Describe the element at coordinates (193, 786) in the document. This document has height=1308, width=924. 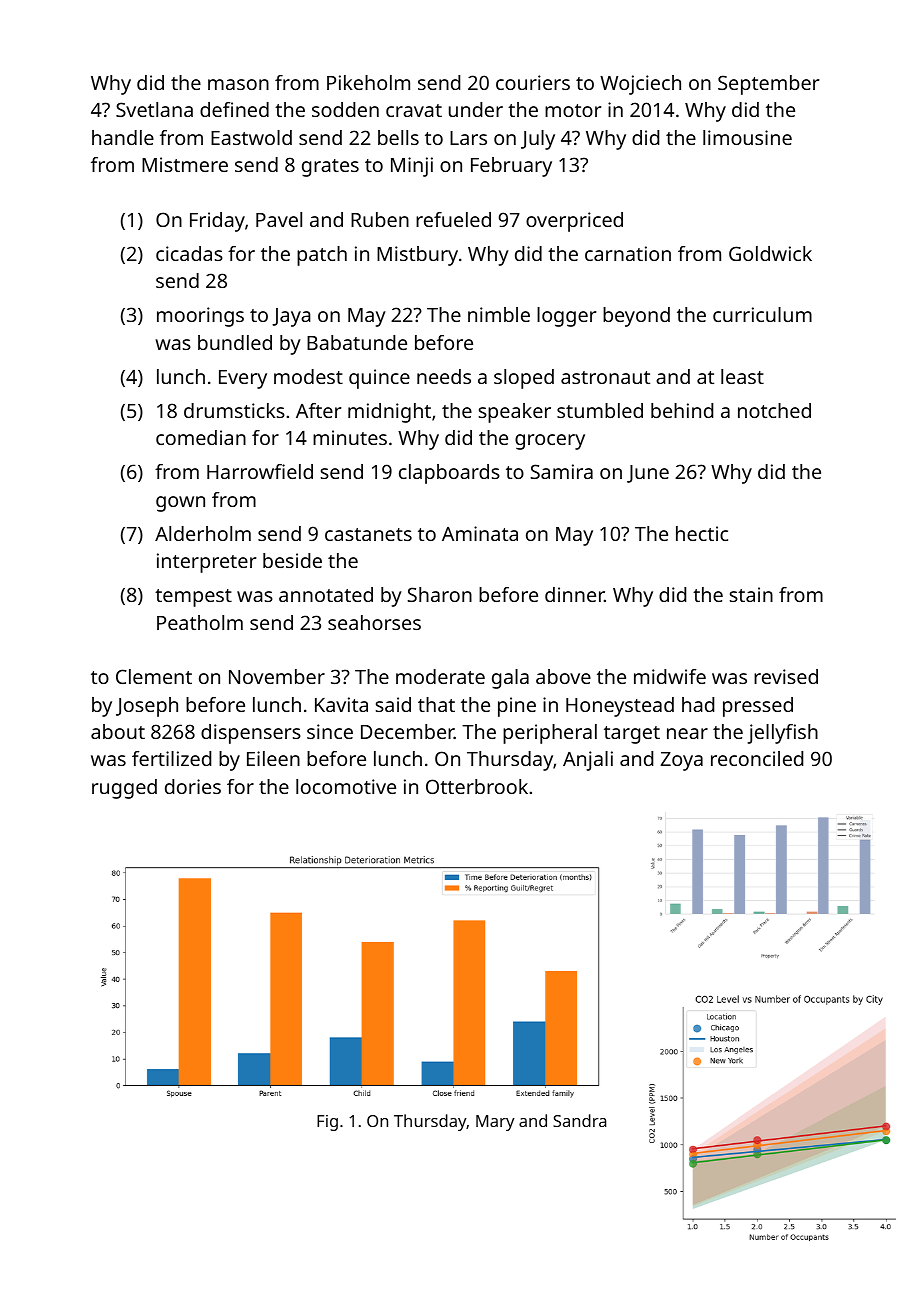
I see `dories` at that location.
